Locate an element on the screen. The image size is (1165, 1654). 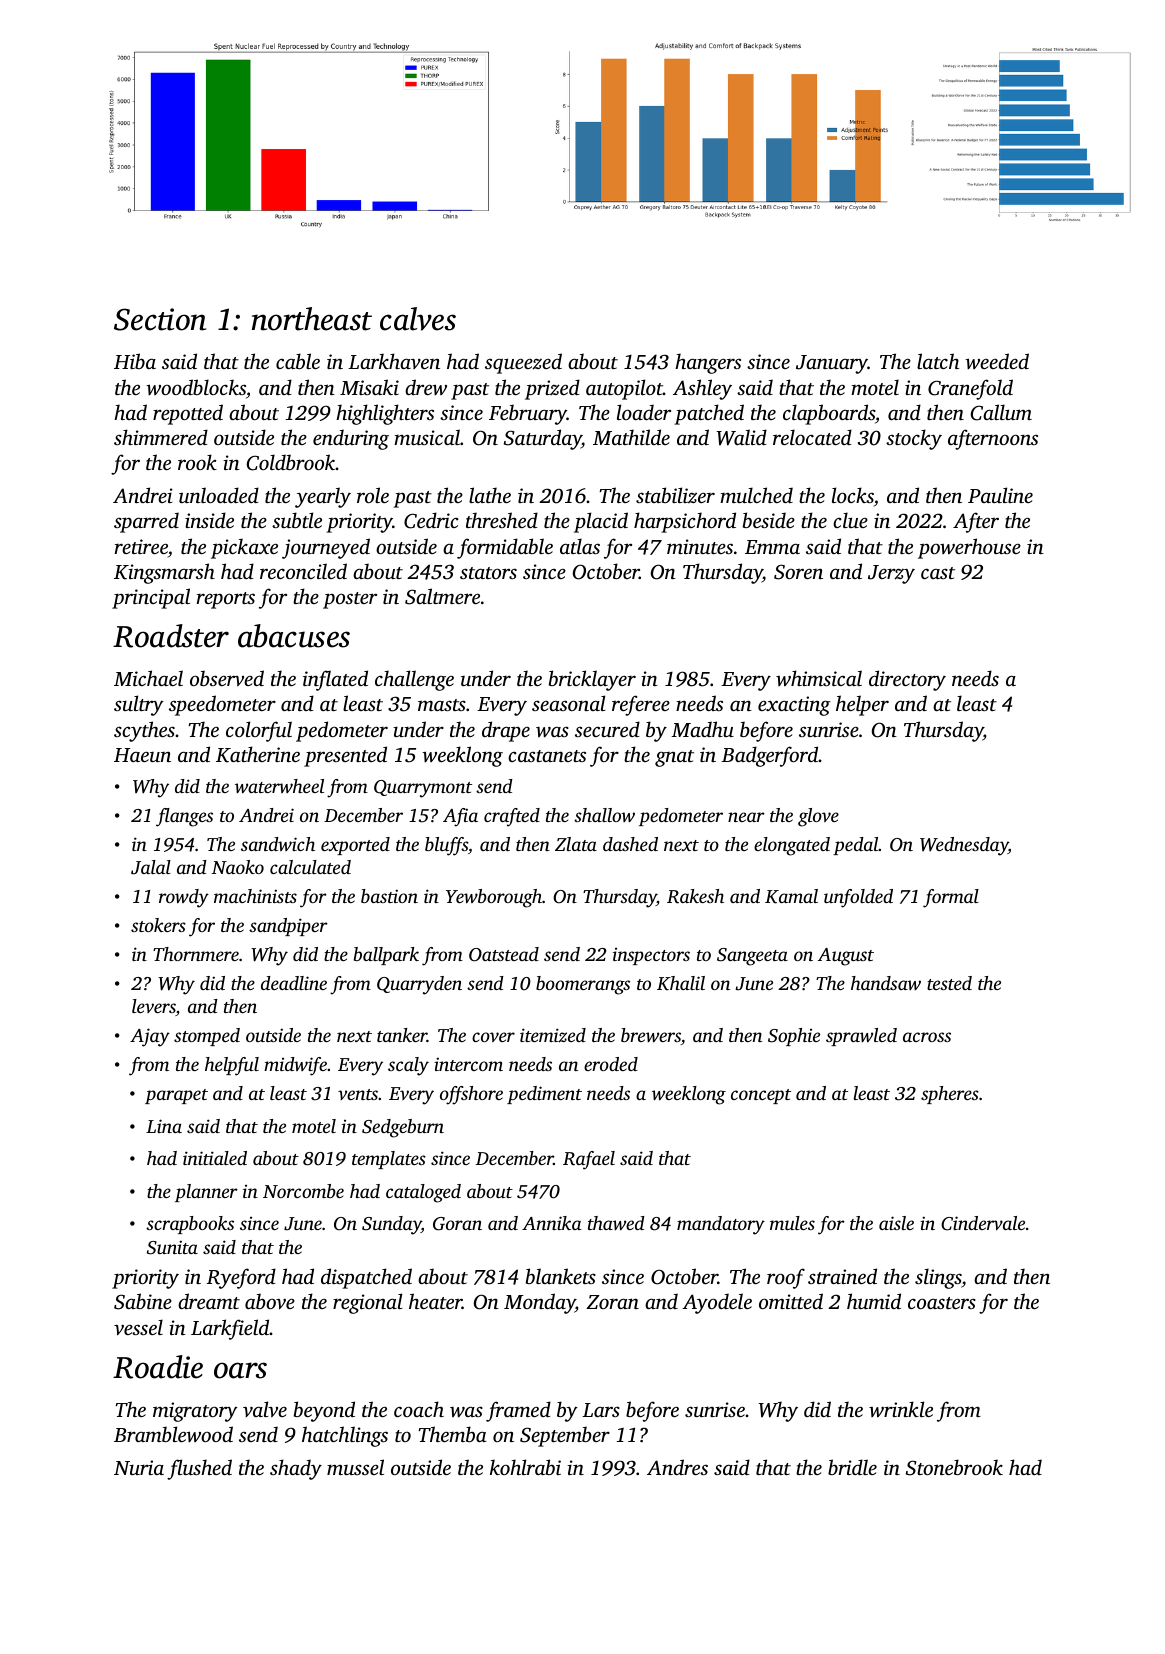
unloaded is located at coordinates (219, 495).
